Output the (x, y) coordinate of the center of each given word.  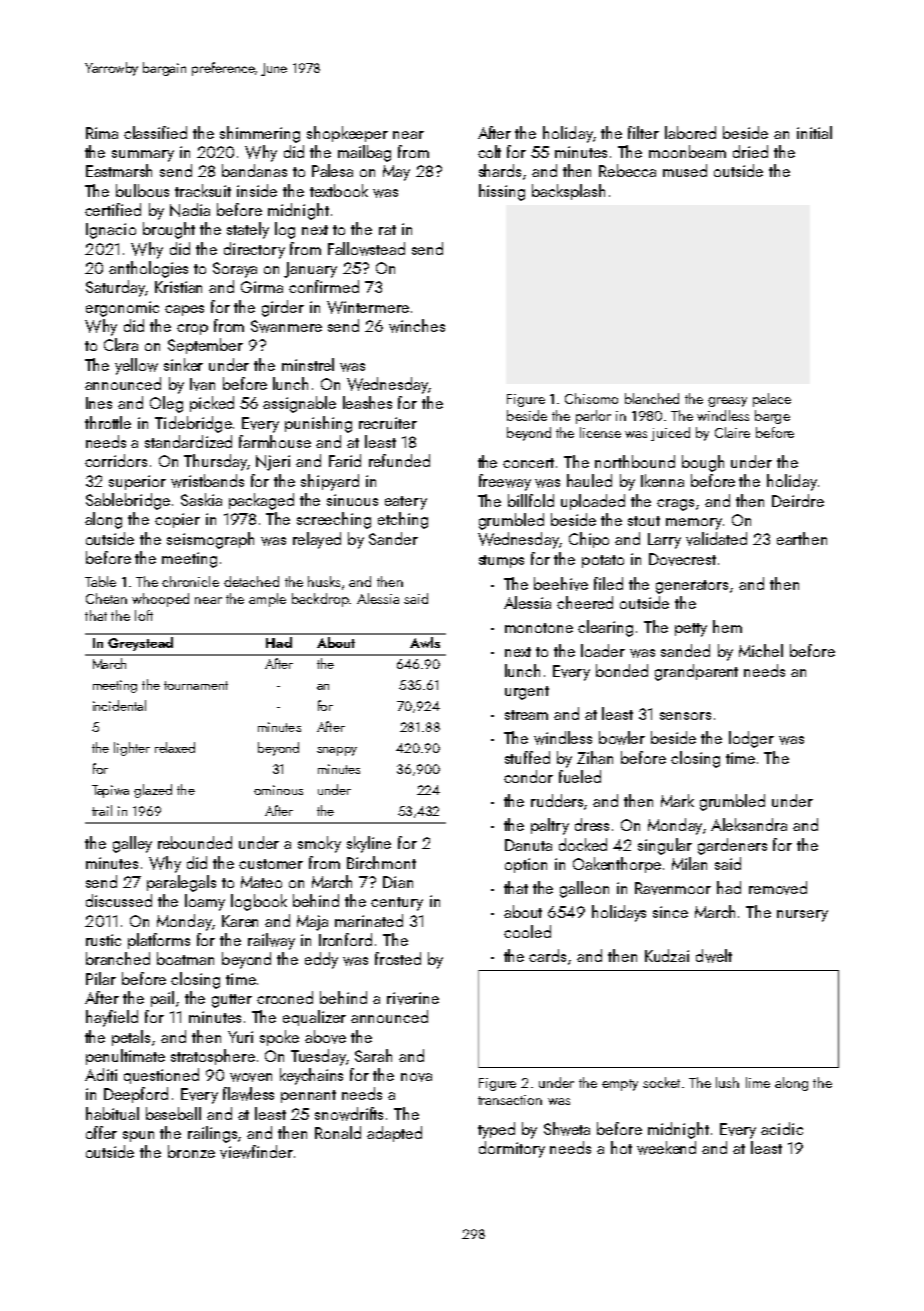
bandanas (254, 170)
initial (814, 132)
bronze (191, 1151)
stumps (501, 561)
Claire (732, 432)
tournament (196, 685)
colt (489, 151)
